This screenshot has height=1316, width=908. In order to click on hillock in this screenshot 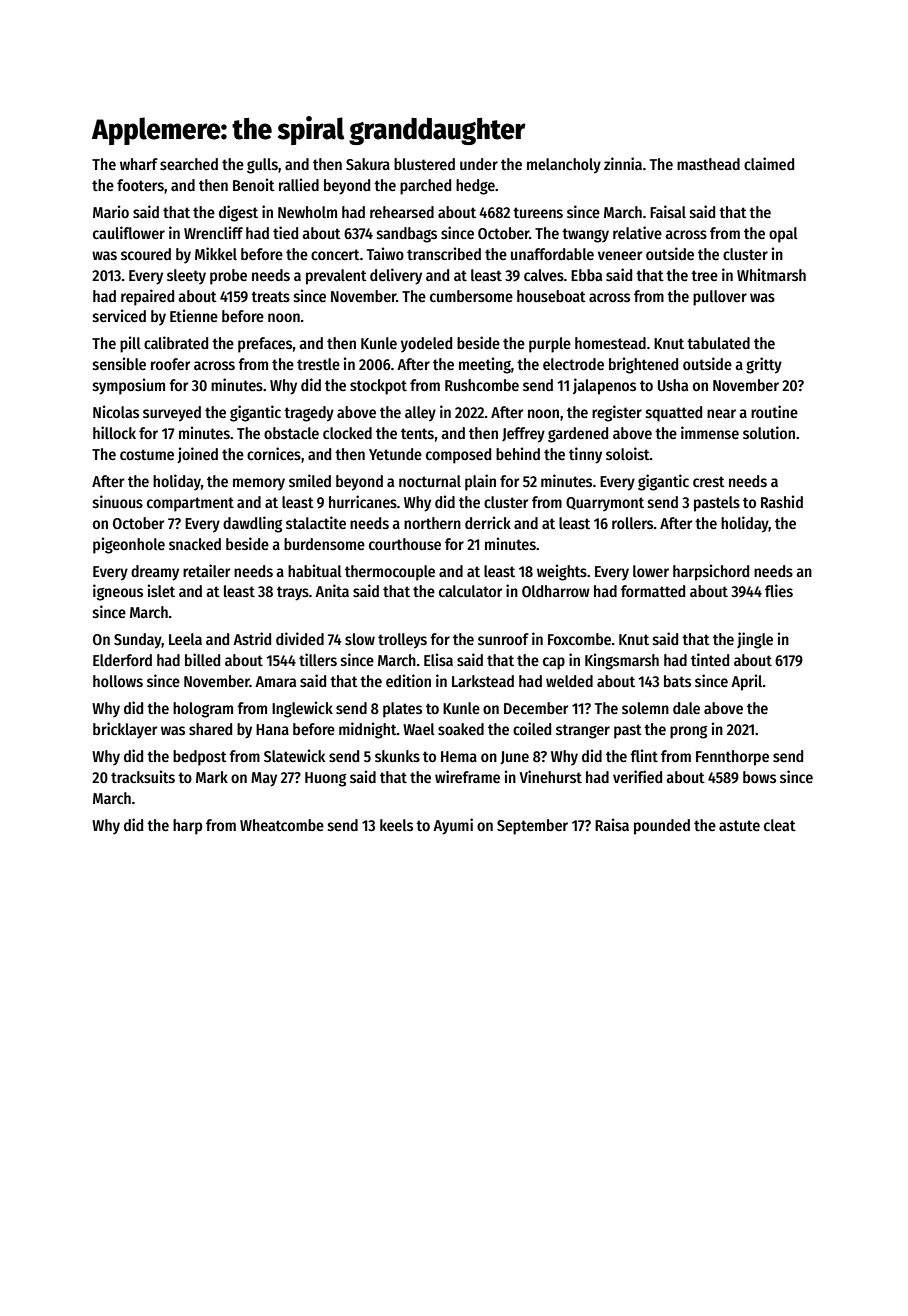, I will do `click(114, 432)`.
